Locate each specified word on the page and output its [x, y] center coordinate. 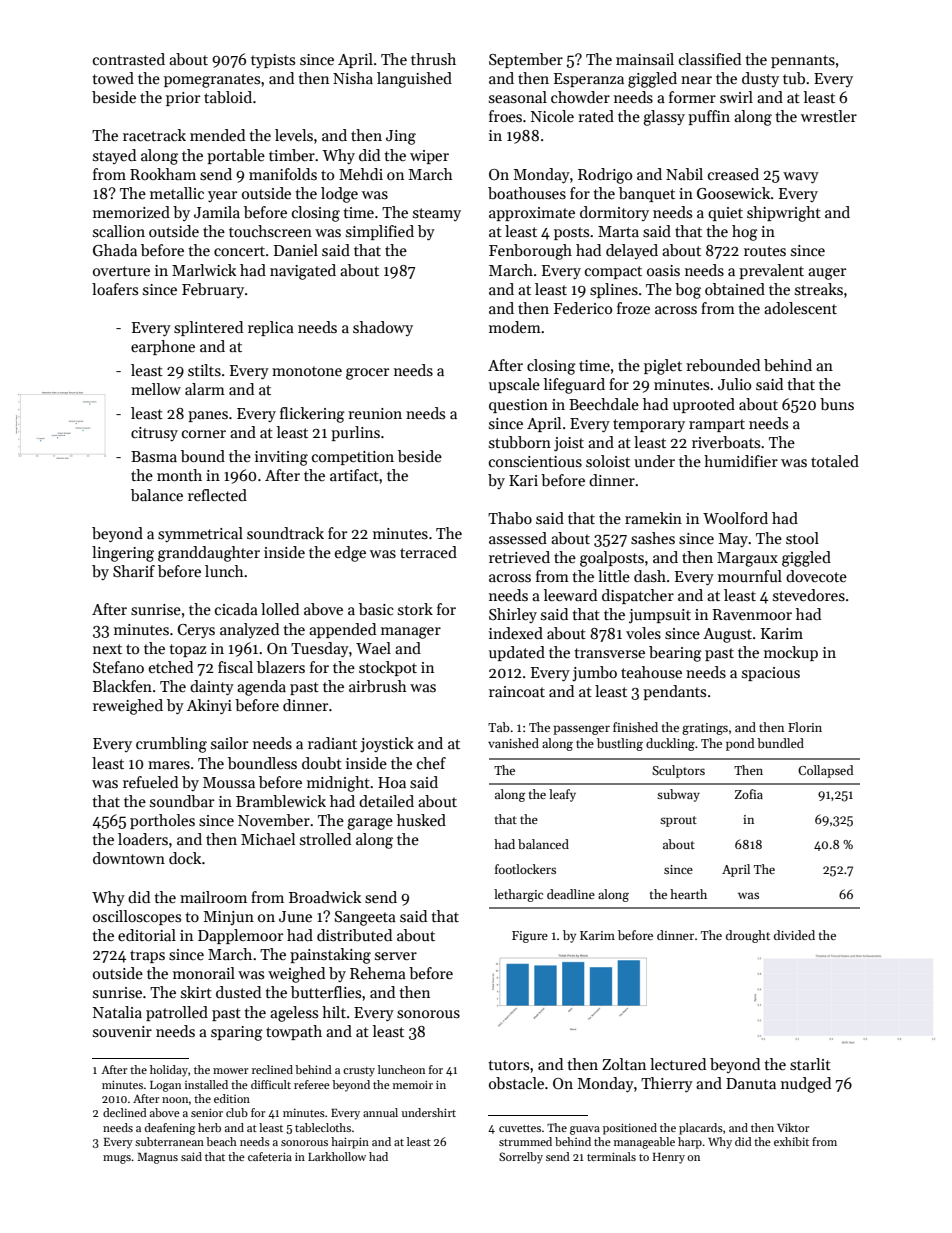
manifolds [283, 174]
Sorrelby [521, 1158]
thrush [433, 59]
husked [421, 820]
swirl [736, 97]
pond [740, 744]
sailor [229, 743]
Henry [669, 1158]
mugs [117, 1159]
